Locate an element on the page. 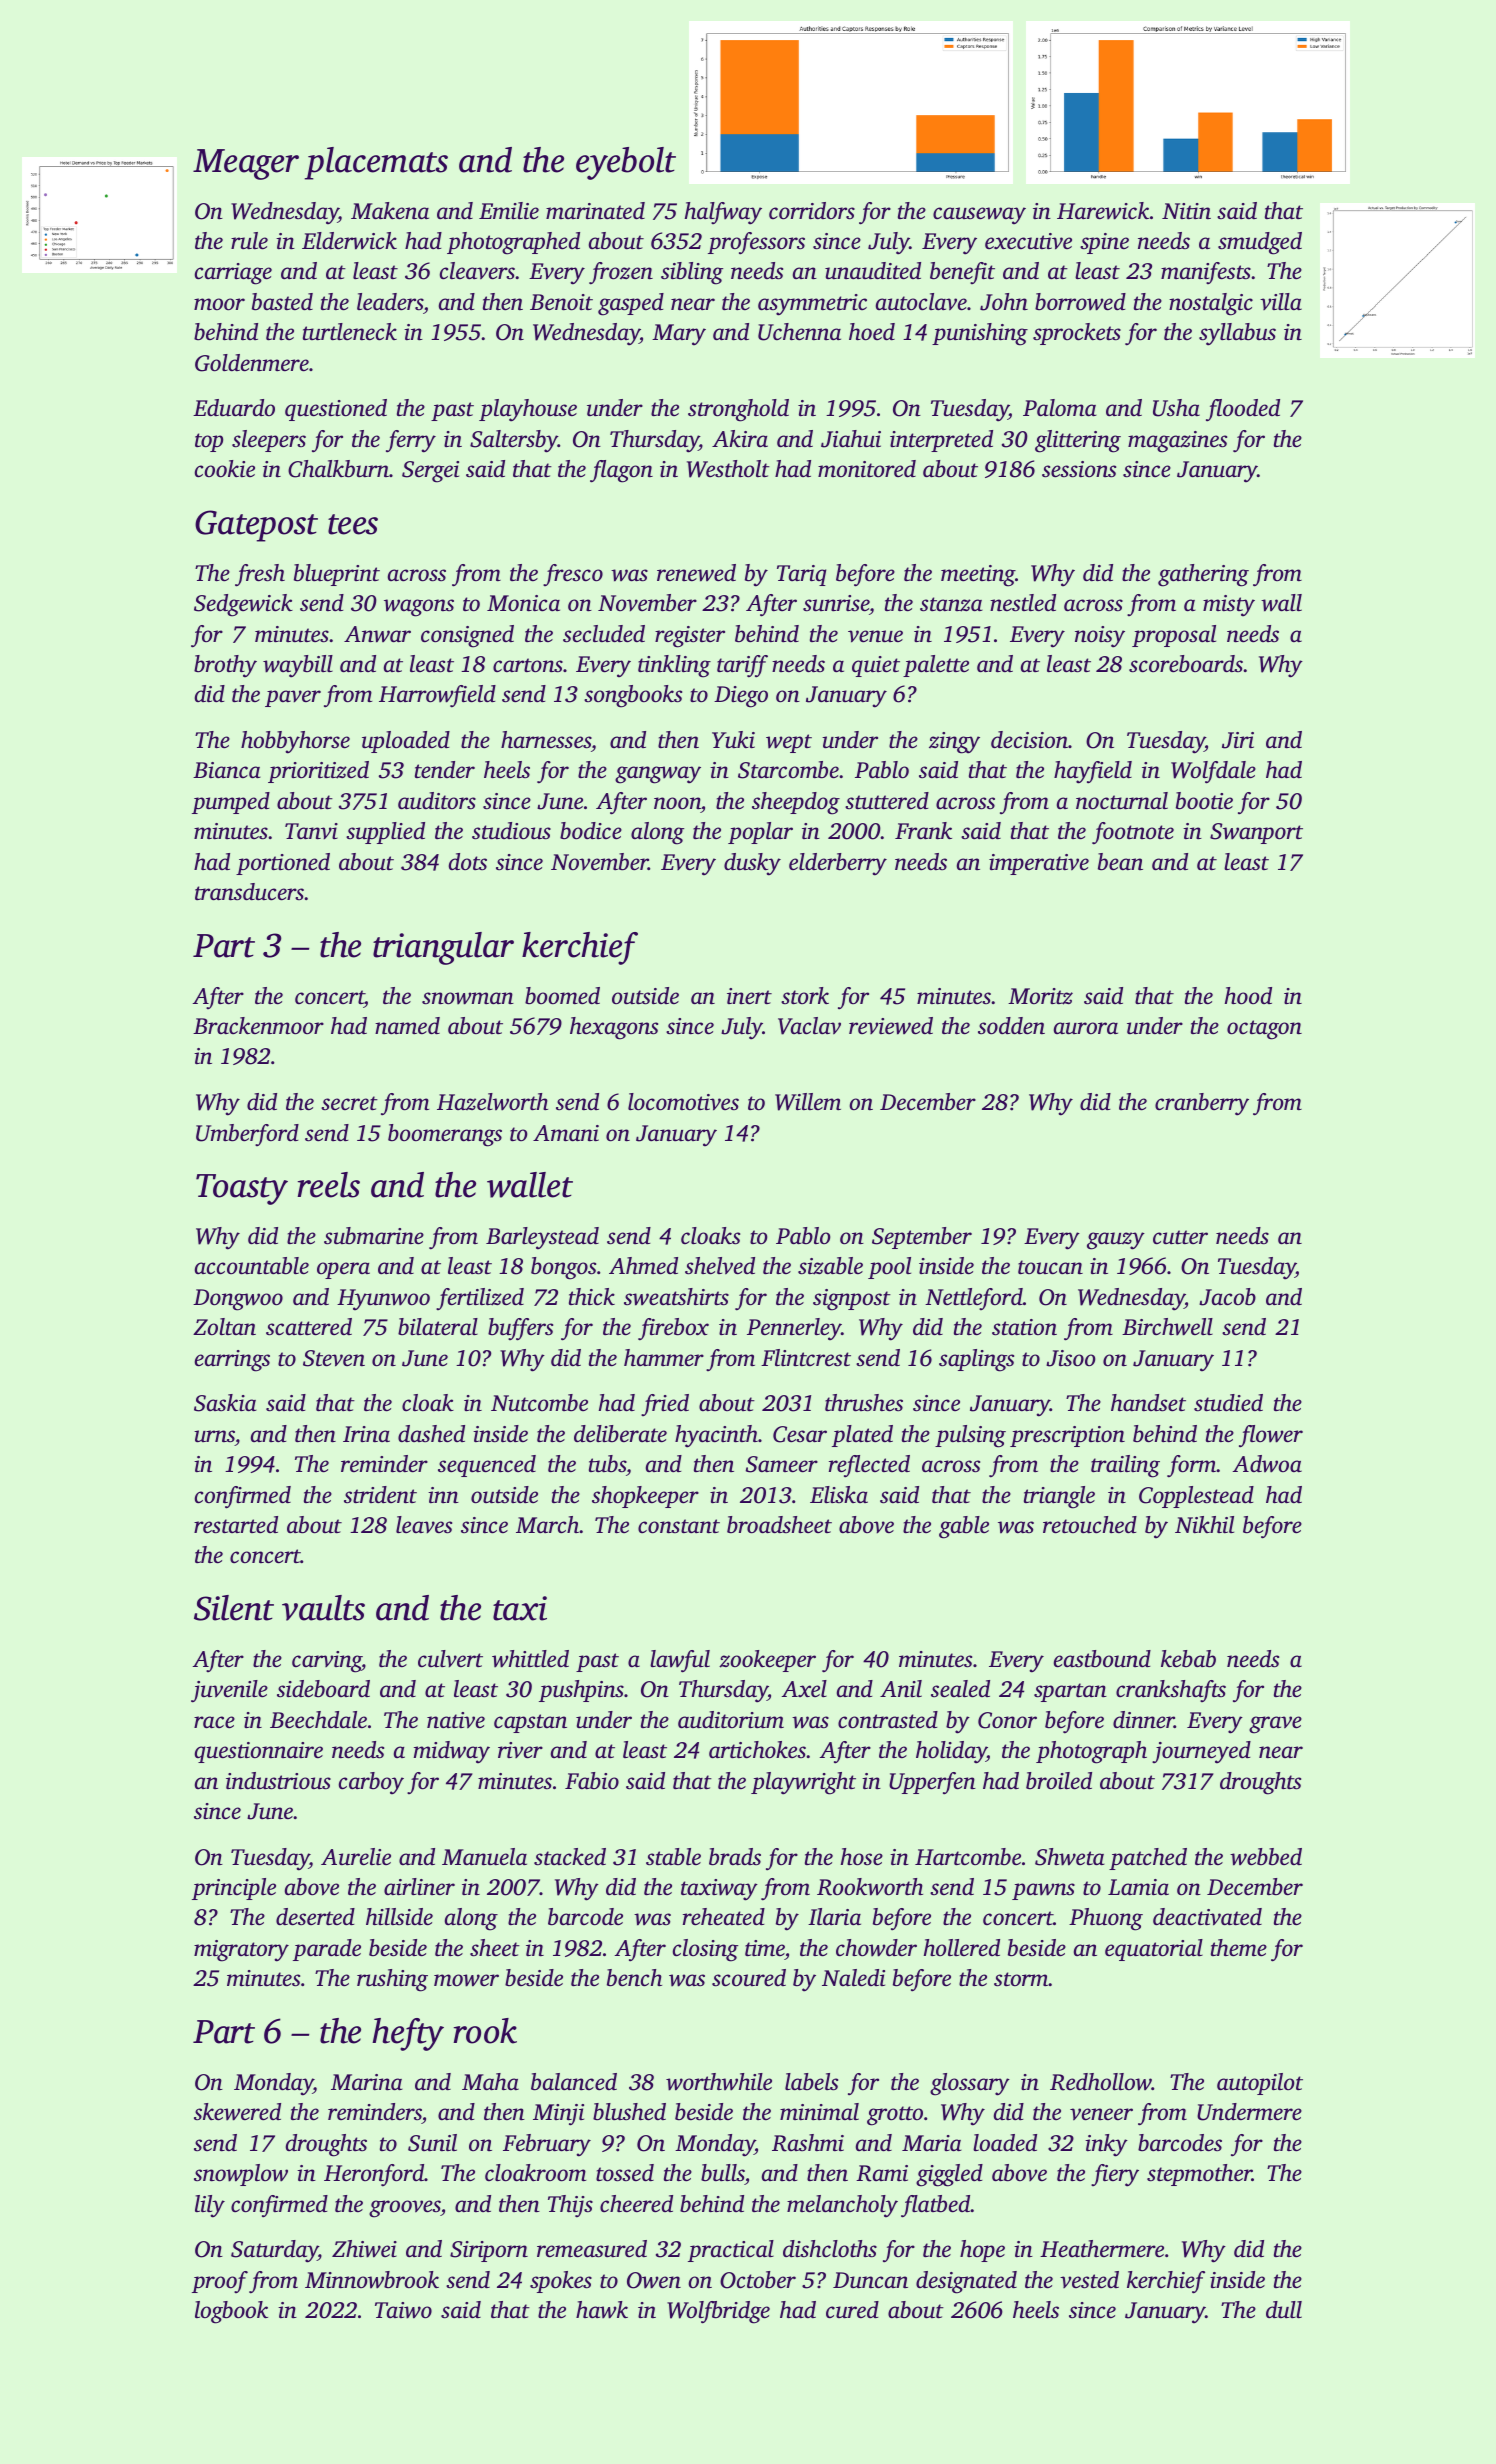  Hazelworth is located at coordinates (492, 1102).
